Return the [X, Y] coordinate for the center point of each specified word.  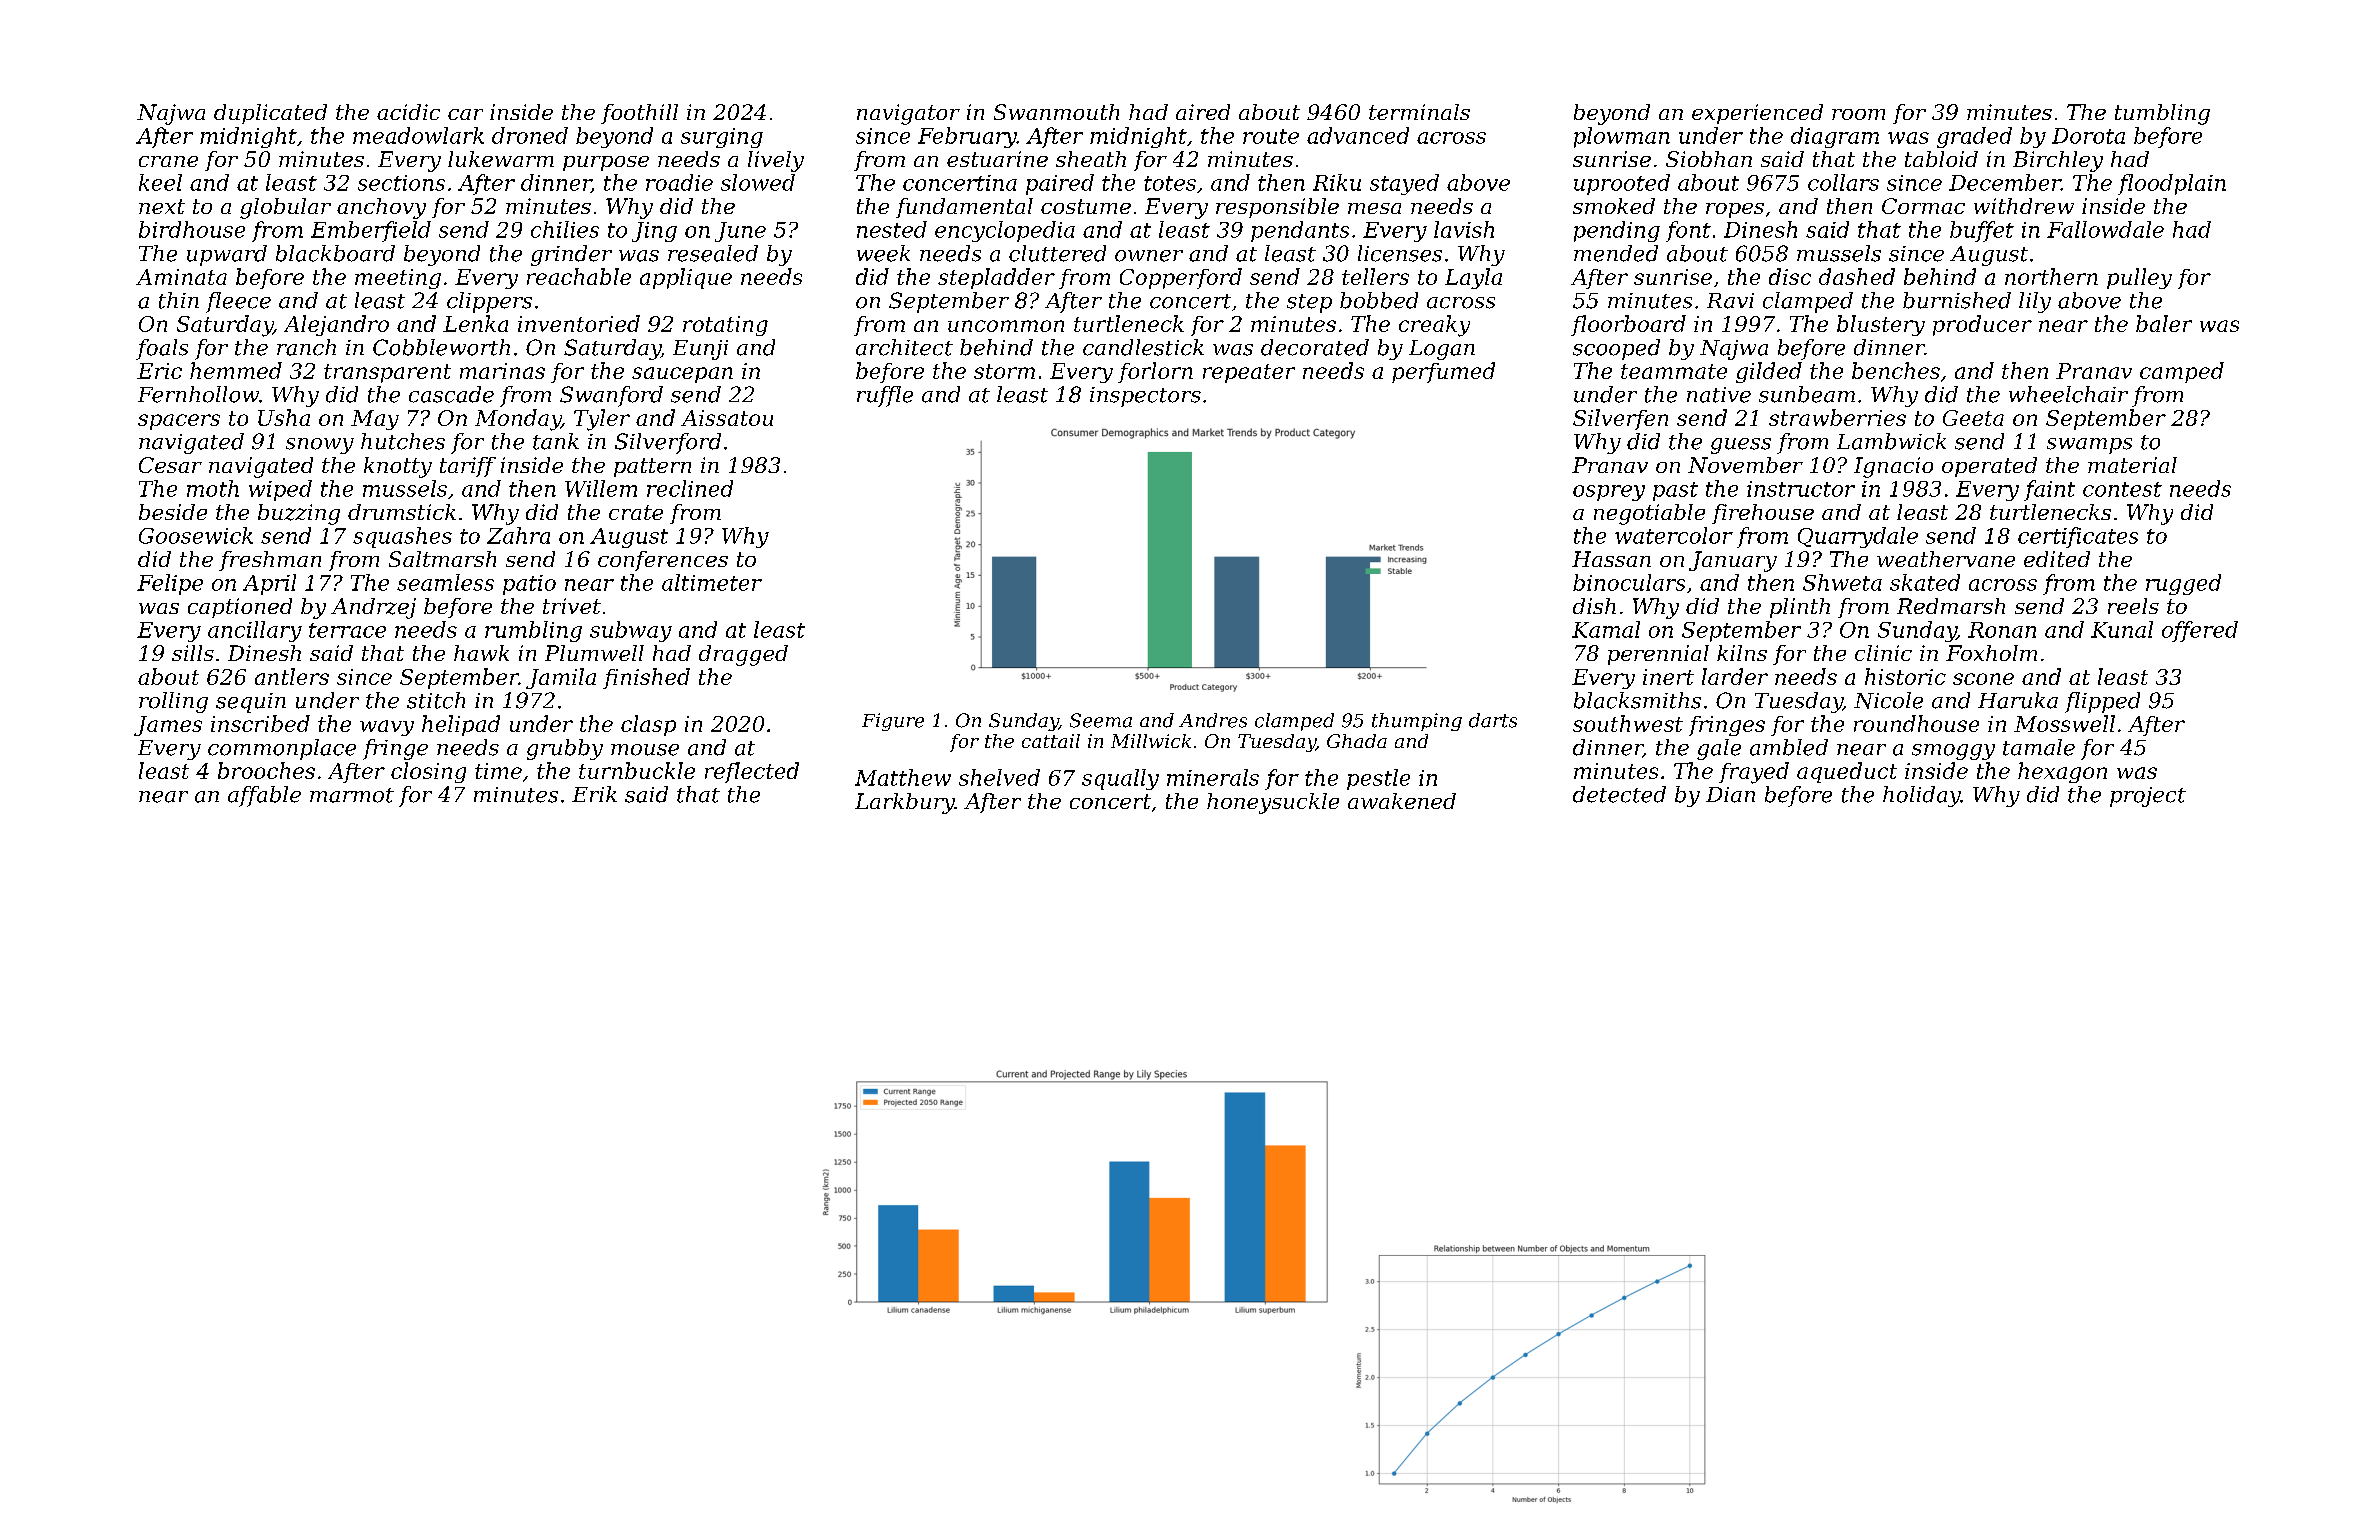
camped [2182, 372]
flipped [2102, 702]
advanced [1358, 135]
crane [168, 161]
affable [264, 796]
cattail [1051, 741]
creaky [1434, 326]
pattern [652, 467]
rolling [173, 702]
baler [2164, 323]
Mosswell [2064, 723]
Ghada [1357, 741]
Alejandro [336, 325]
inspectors [1145, 397]
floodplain [2172, 184]
